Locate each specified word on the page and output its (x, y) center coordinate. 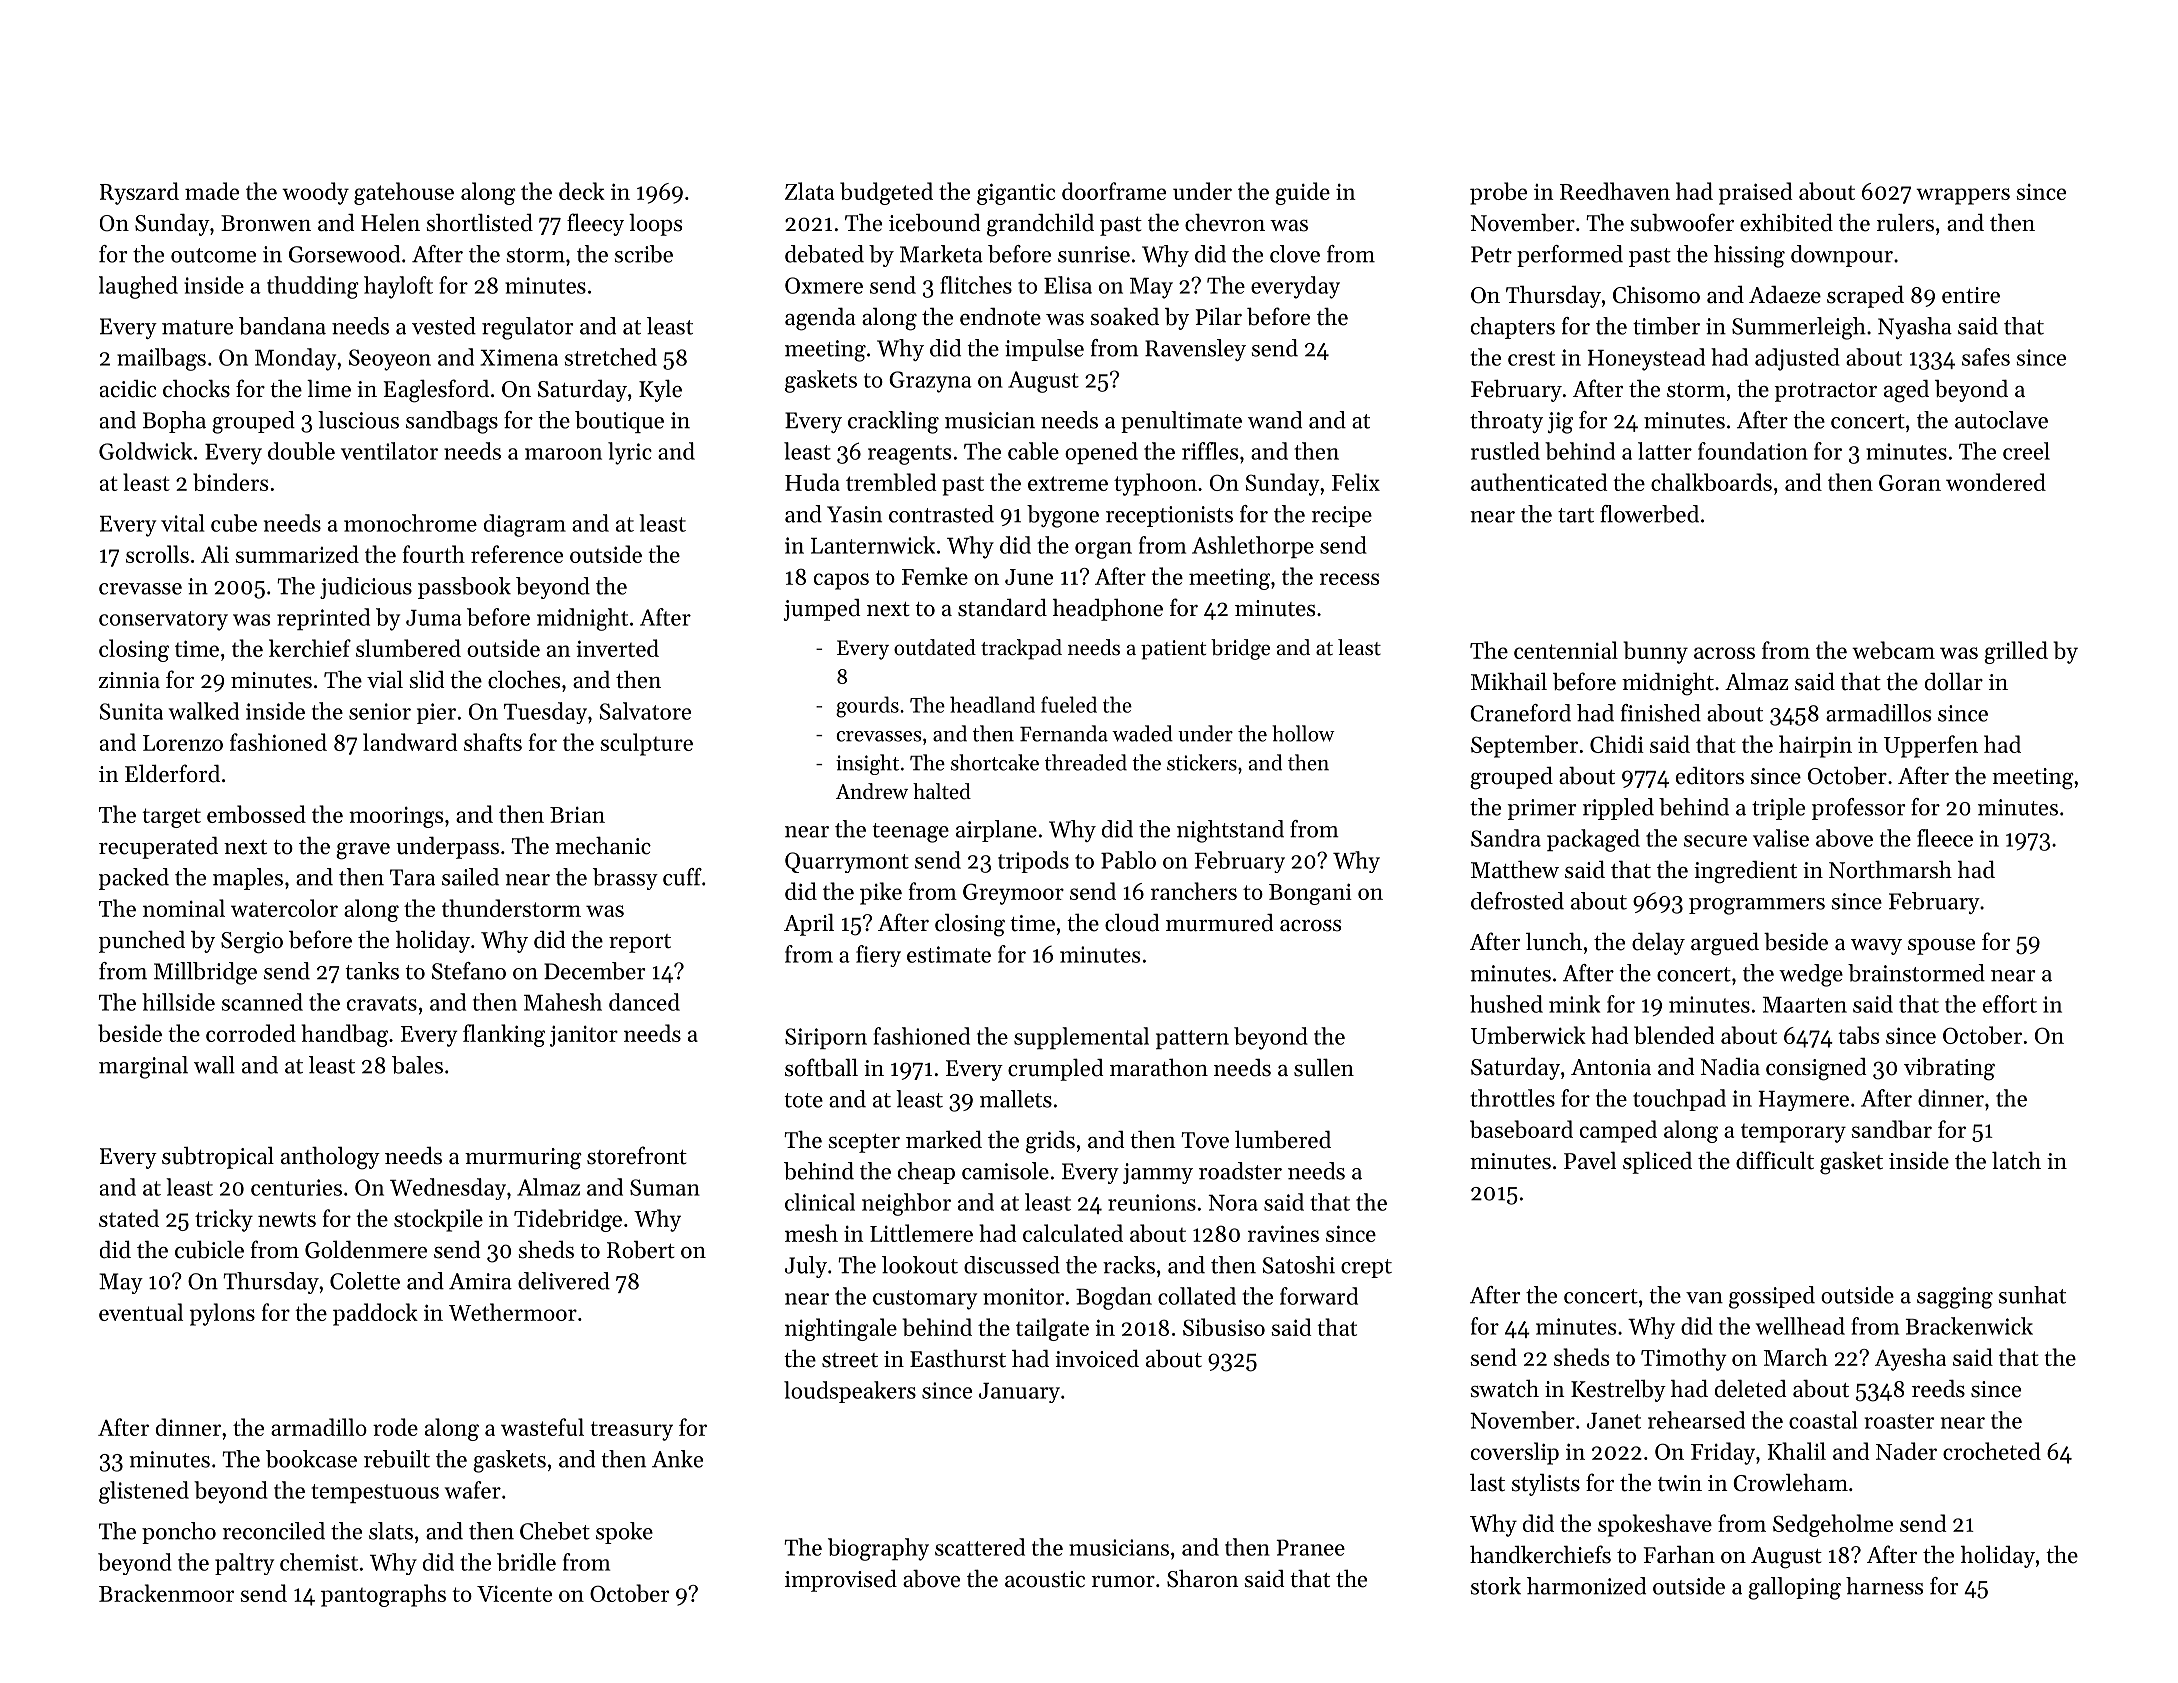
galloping (1794, 1588)
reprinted (323, 619)
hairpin (1815, 746)
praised (1755, 193)
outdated (935, 647)
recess (1349, 579)
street (850, 1360)
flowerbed (1649, 514)
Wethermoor (513, 1312)
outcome (213, 255)
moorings (396, 817)
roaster (1899, 1421)
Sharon (1203, 1578)
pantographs (383, 1595)
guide (1302, 193)
